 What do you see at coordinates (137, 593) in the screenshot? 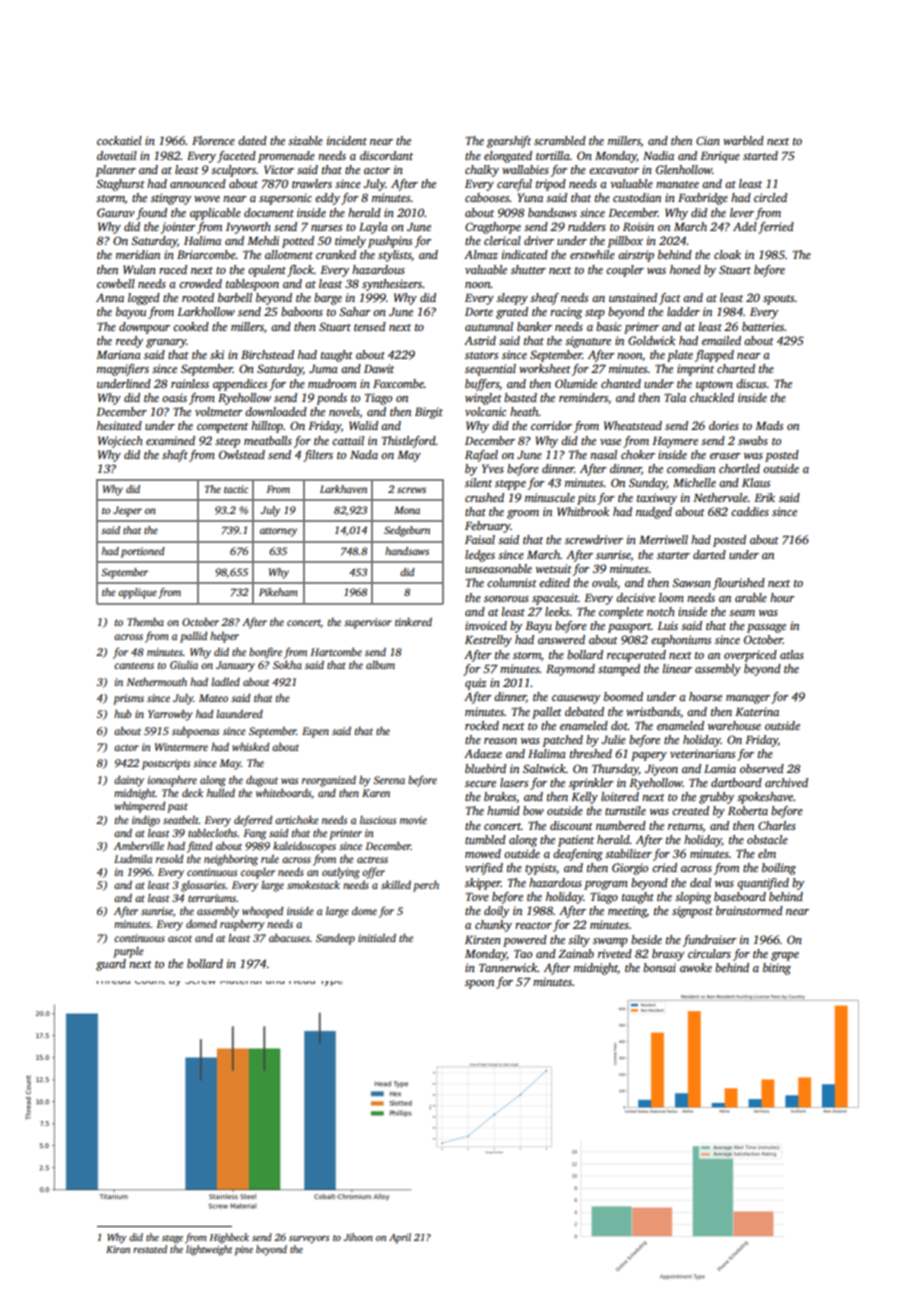
I see `applique` at bounding box center [137, 593].
